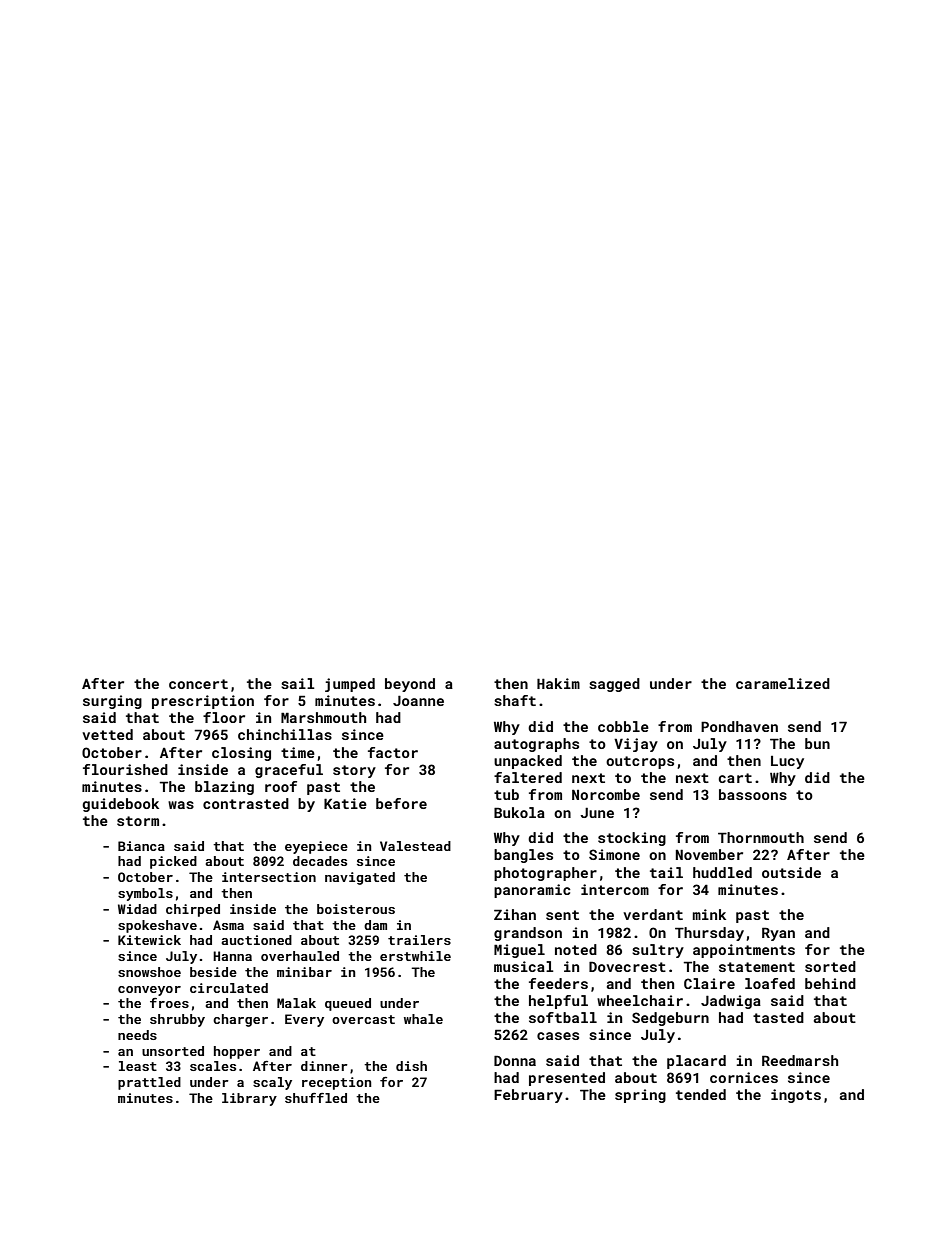 This page has height=1233, width=952. I want to click on Valestead, so click(415, 846).
